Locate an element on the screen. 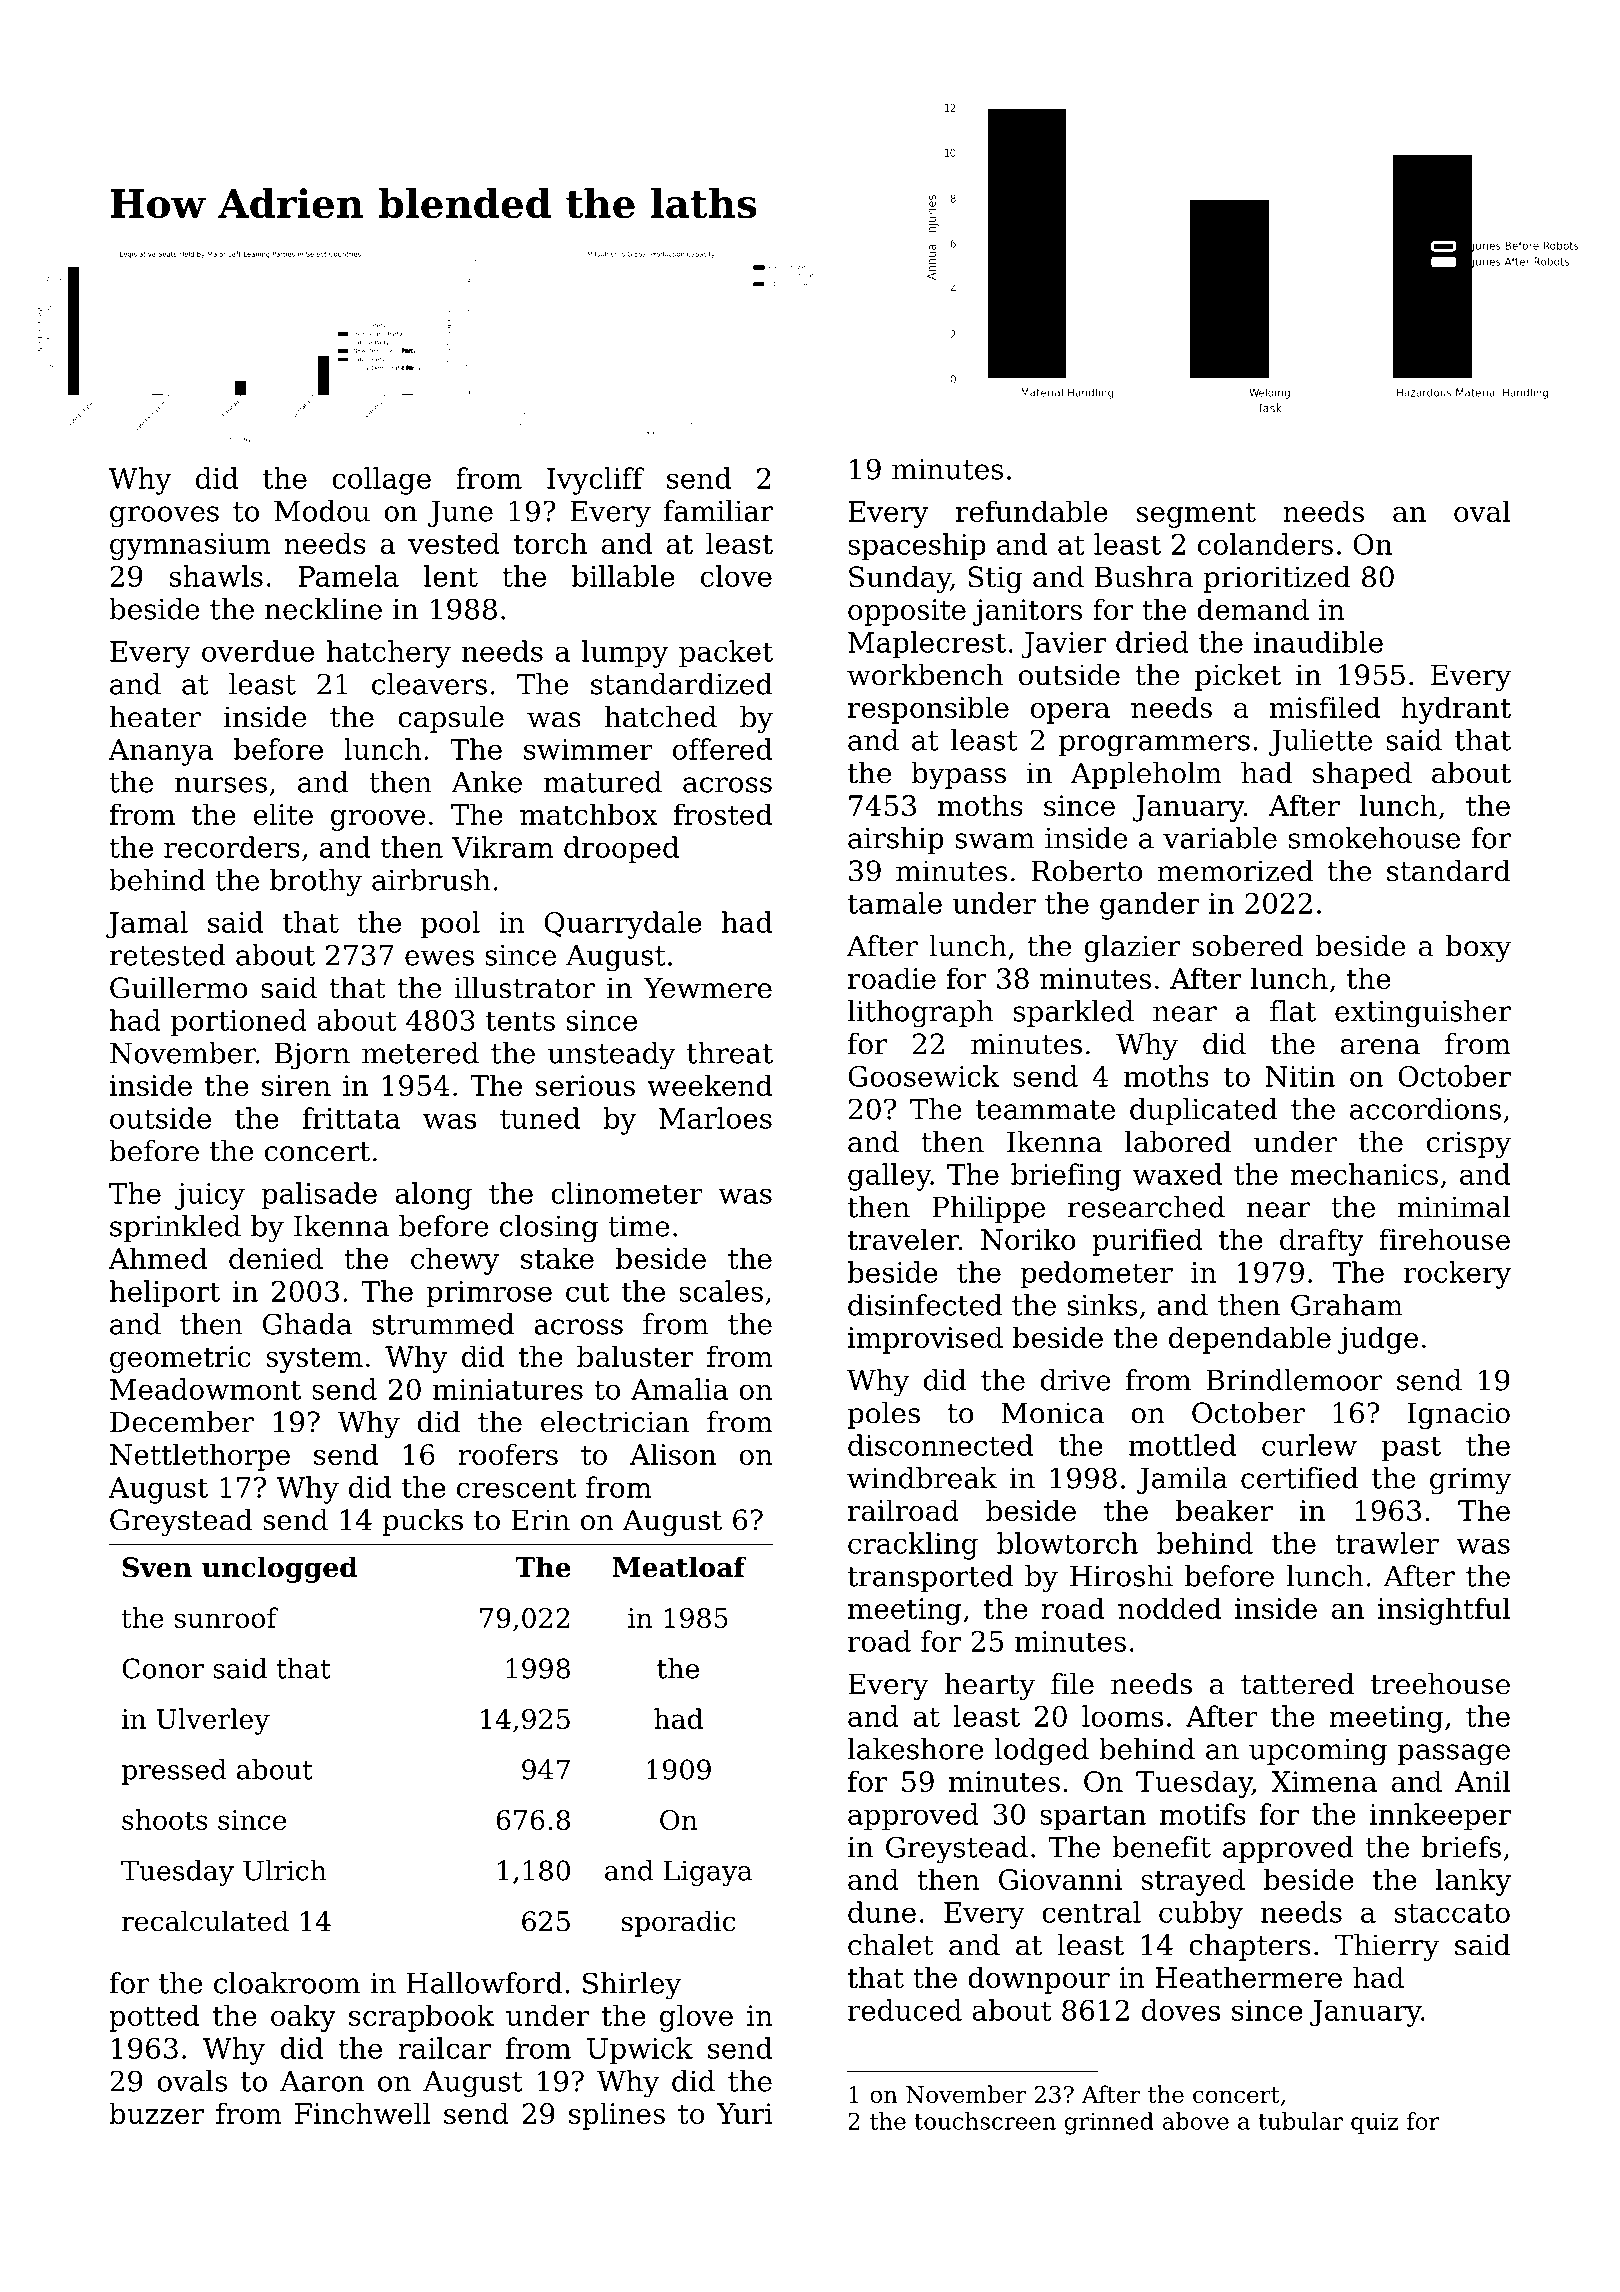 This screenshot has width=1620, height=2292. Brindlemoor is located at coordinates (1295, 1380).
